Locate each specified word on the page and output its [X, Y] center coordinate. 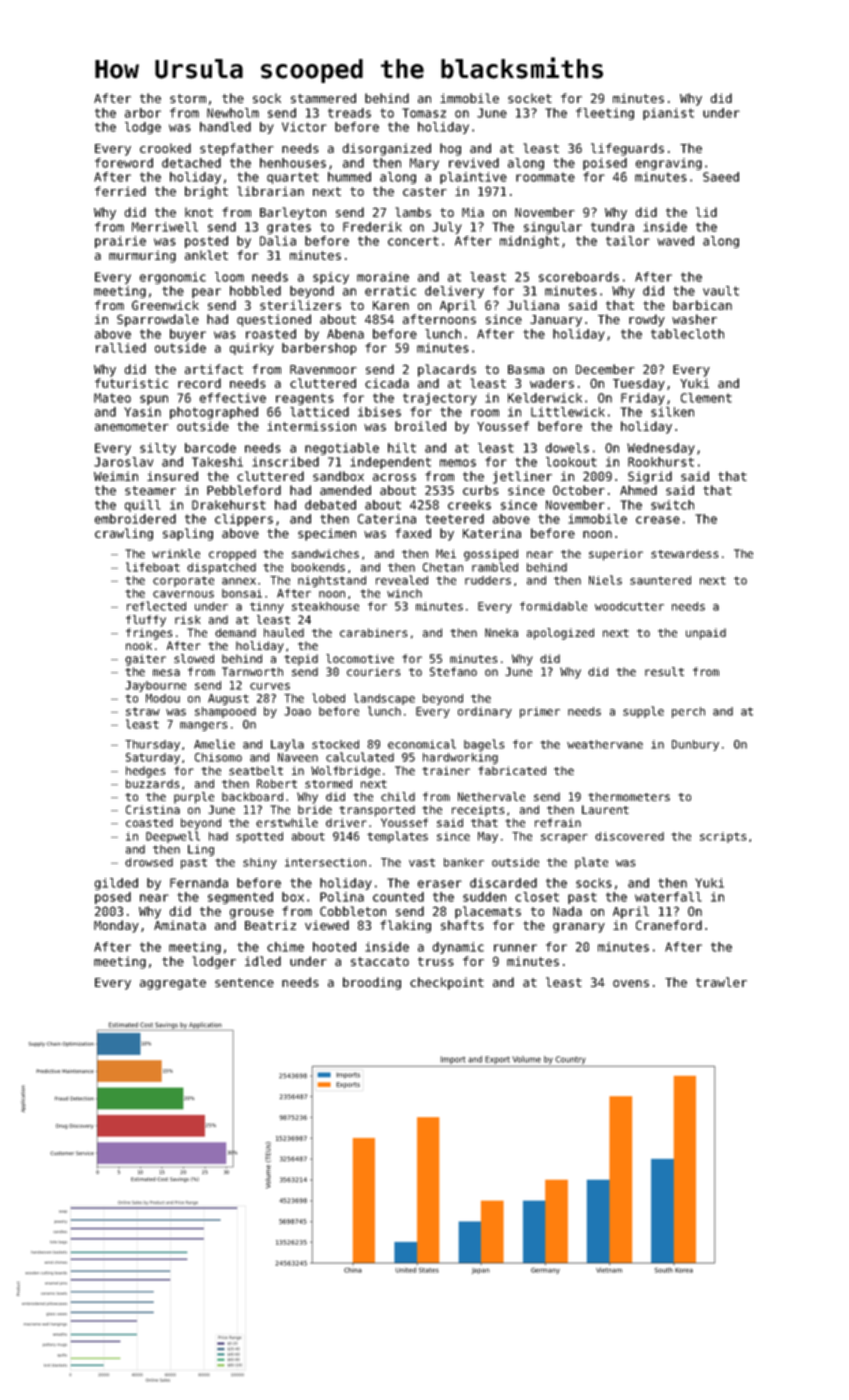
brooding [372, 983]
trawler [721, 982]
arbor [143, 113]
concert [413, 241]
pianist [668, 114]
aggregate [173, 984]
